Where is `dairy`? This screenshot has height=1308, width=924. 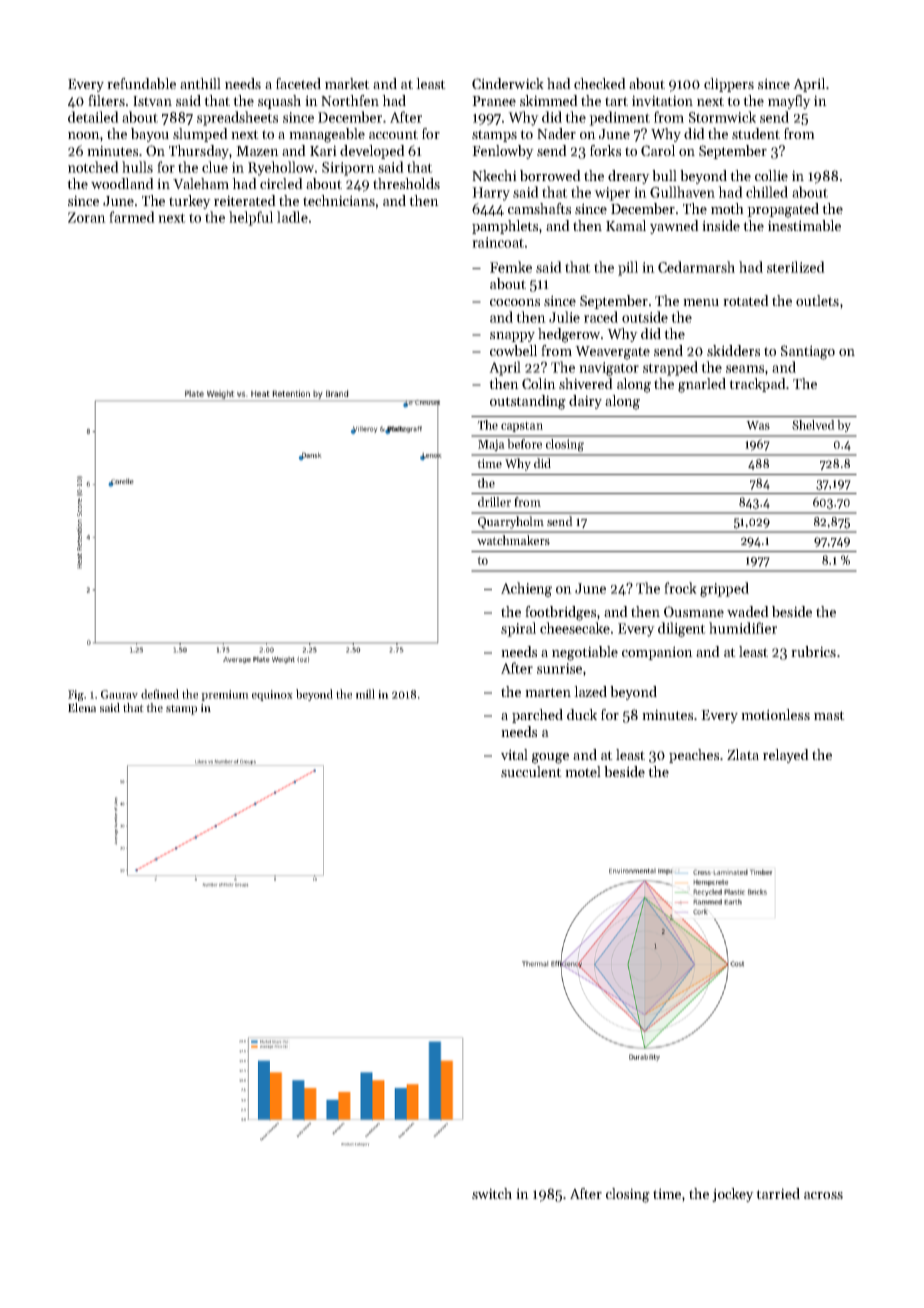
dairy is located at coordinates (585, 402).
